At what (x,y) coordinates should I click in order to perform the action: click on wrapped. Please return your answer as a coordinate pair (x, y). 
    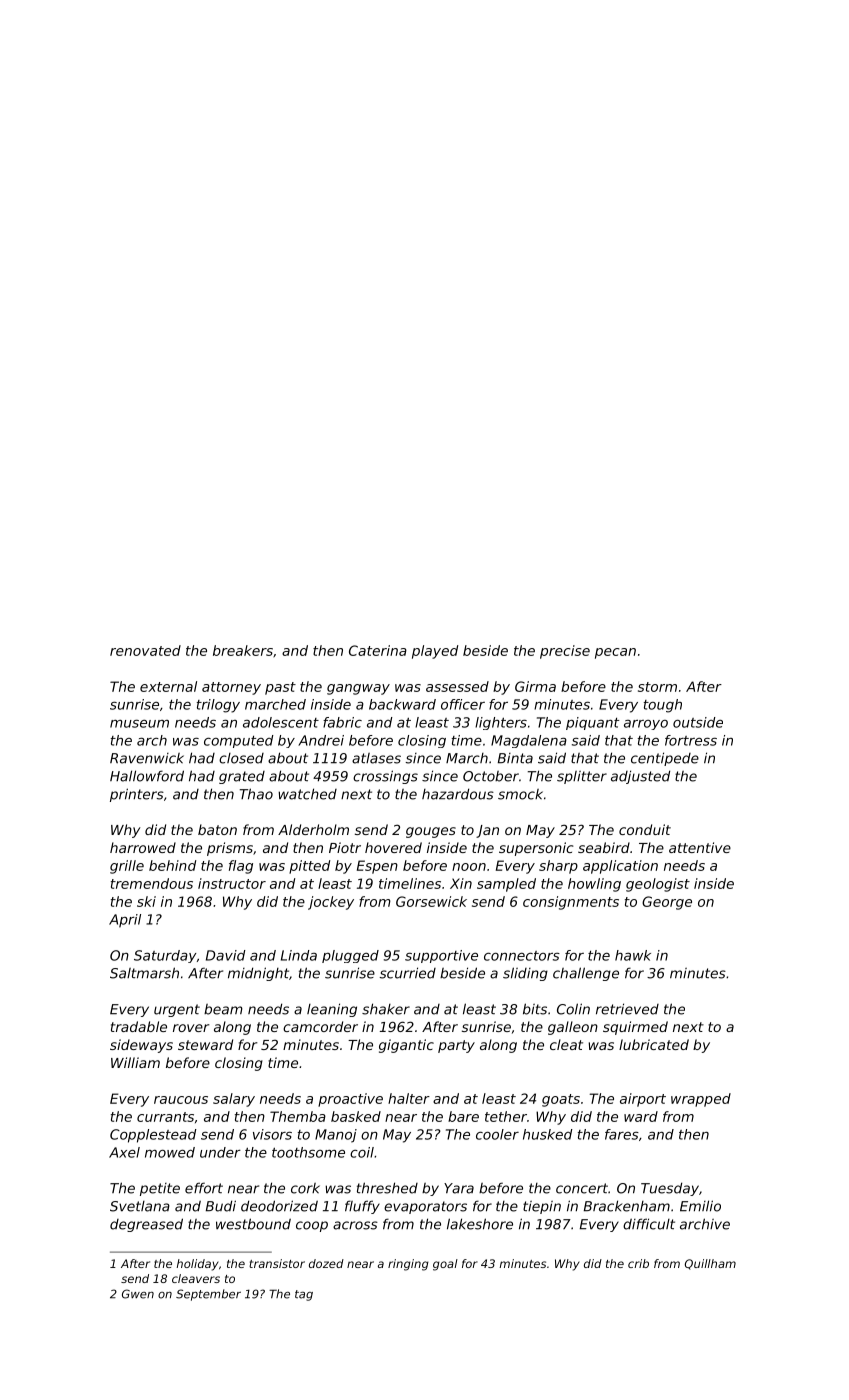
    Looking at the image, I should click on (701, 1100).
